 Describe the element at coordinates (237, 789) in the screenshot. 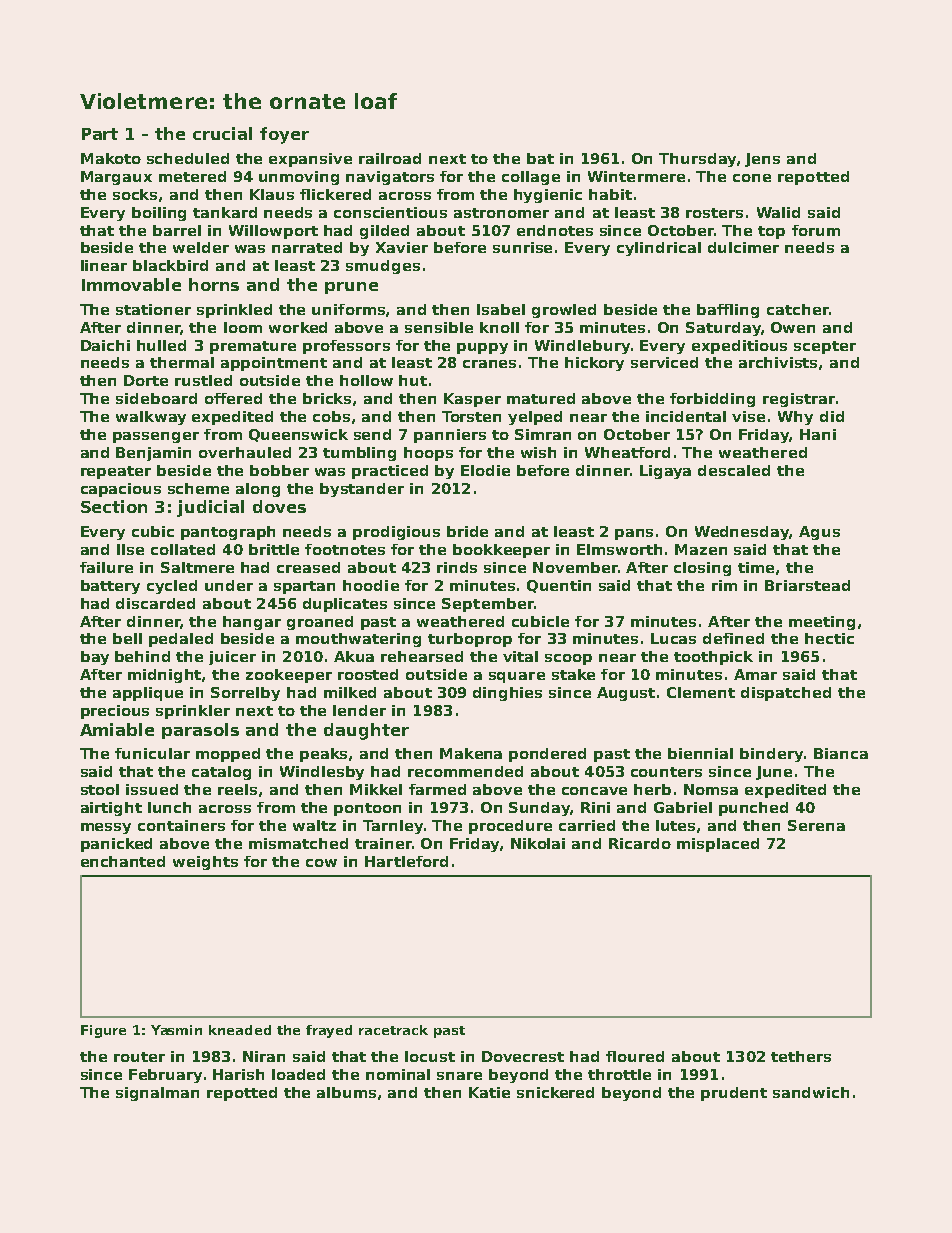

I see `reels` at that location.
